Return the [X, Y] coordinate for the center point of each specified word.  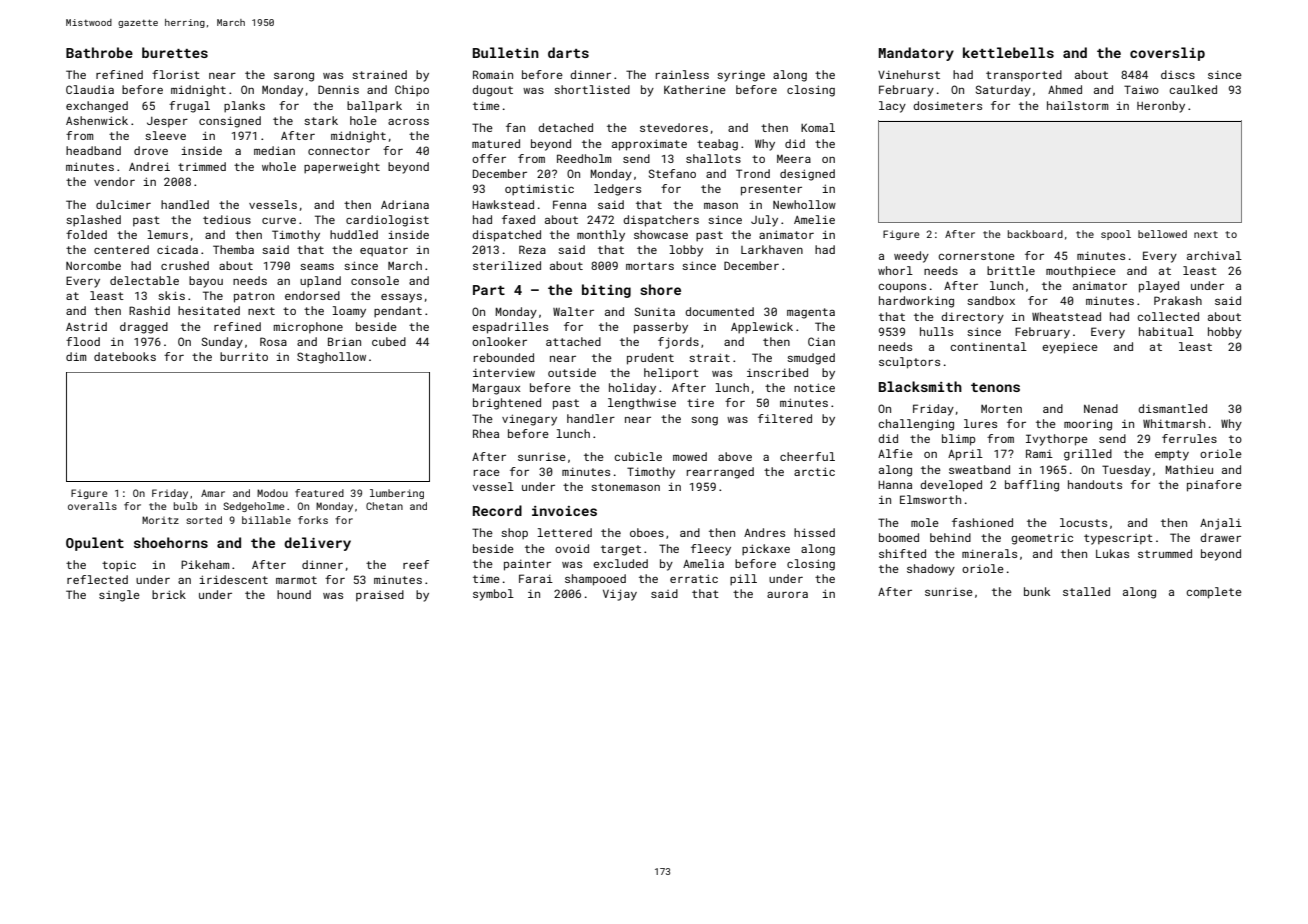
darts [568, 52]
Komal [818, 127]
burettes [175, 52]
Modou [272, 493]
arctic [814, 471]
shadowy [931, 570]
